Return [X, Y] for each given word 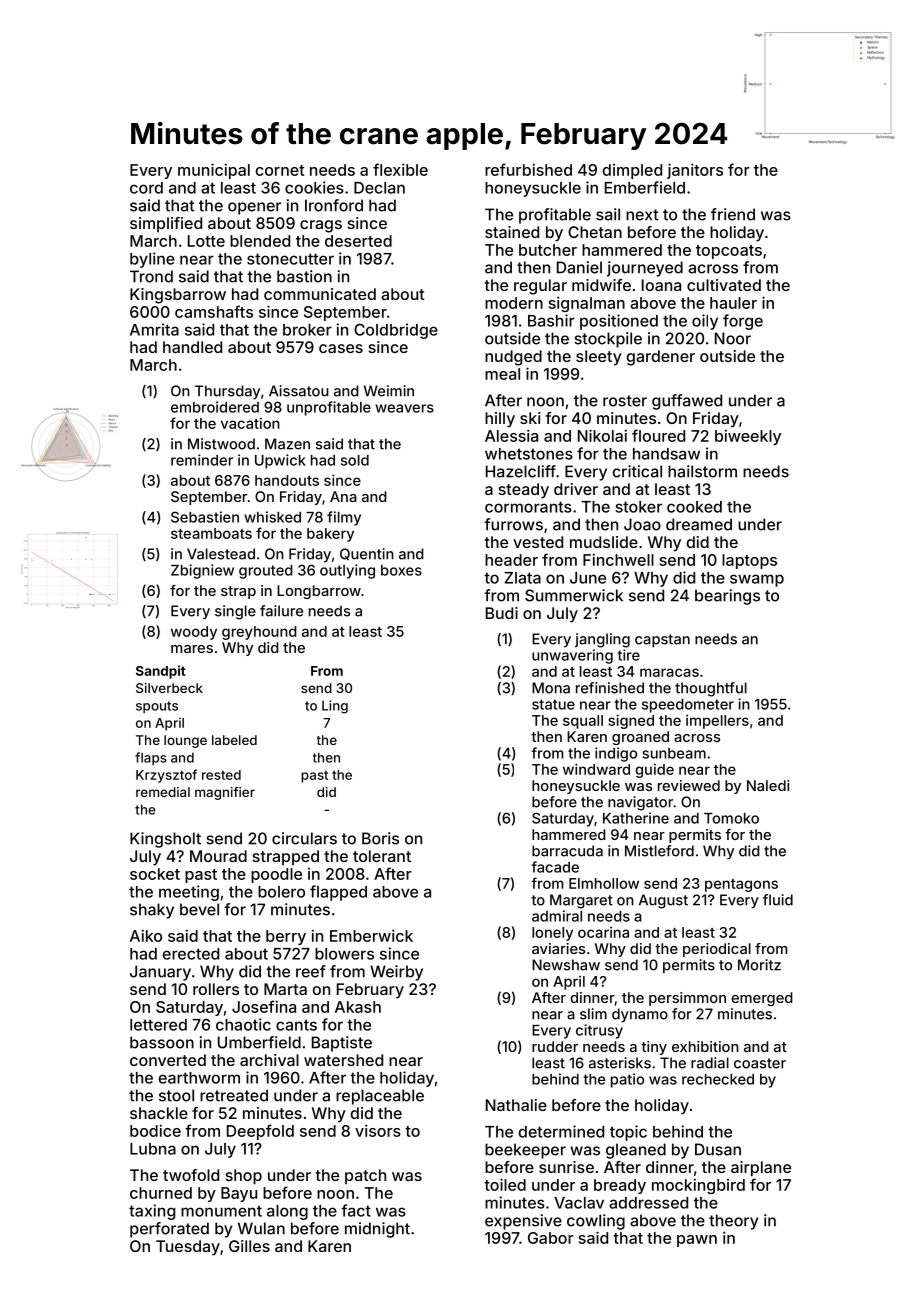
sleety [599, 358]
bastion [304, 276]
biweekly [748, 437]
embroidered [215, 407]
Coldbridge [396, 331]
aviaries [558, 948]
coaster [760, 1063]
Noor [733, 338]
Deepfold [260, 1132]
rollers [216, 989]
